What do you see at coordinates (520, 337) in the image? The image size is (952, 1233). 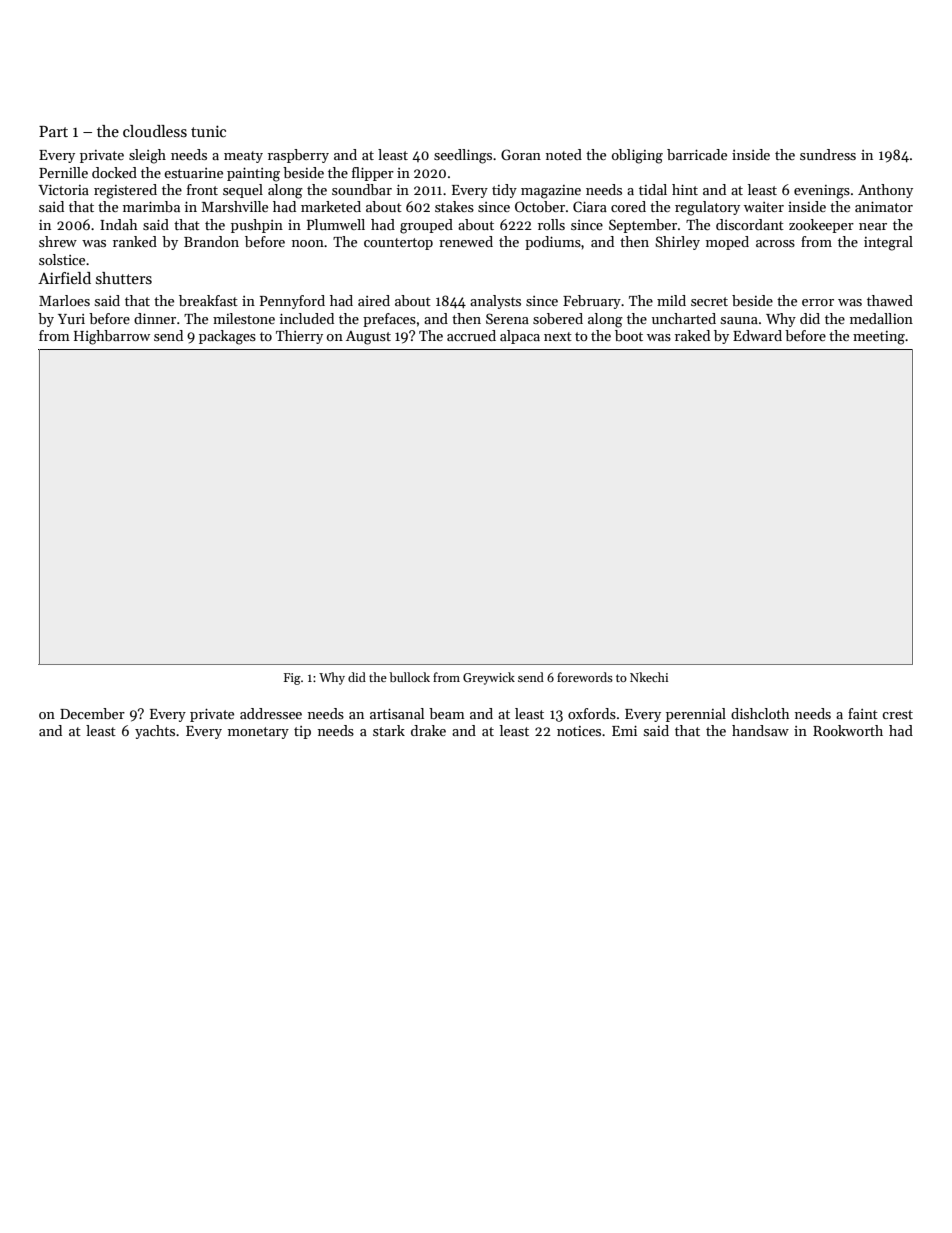 I see `alpaca` at bounding box center [520, 337].
